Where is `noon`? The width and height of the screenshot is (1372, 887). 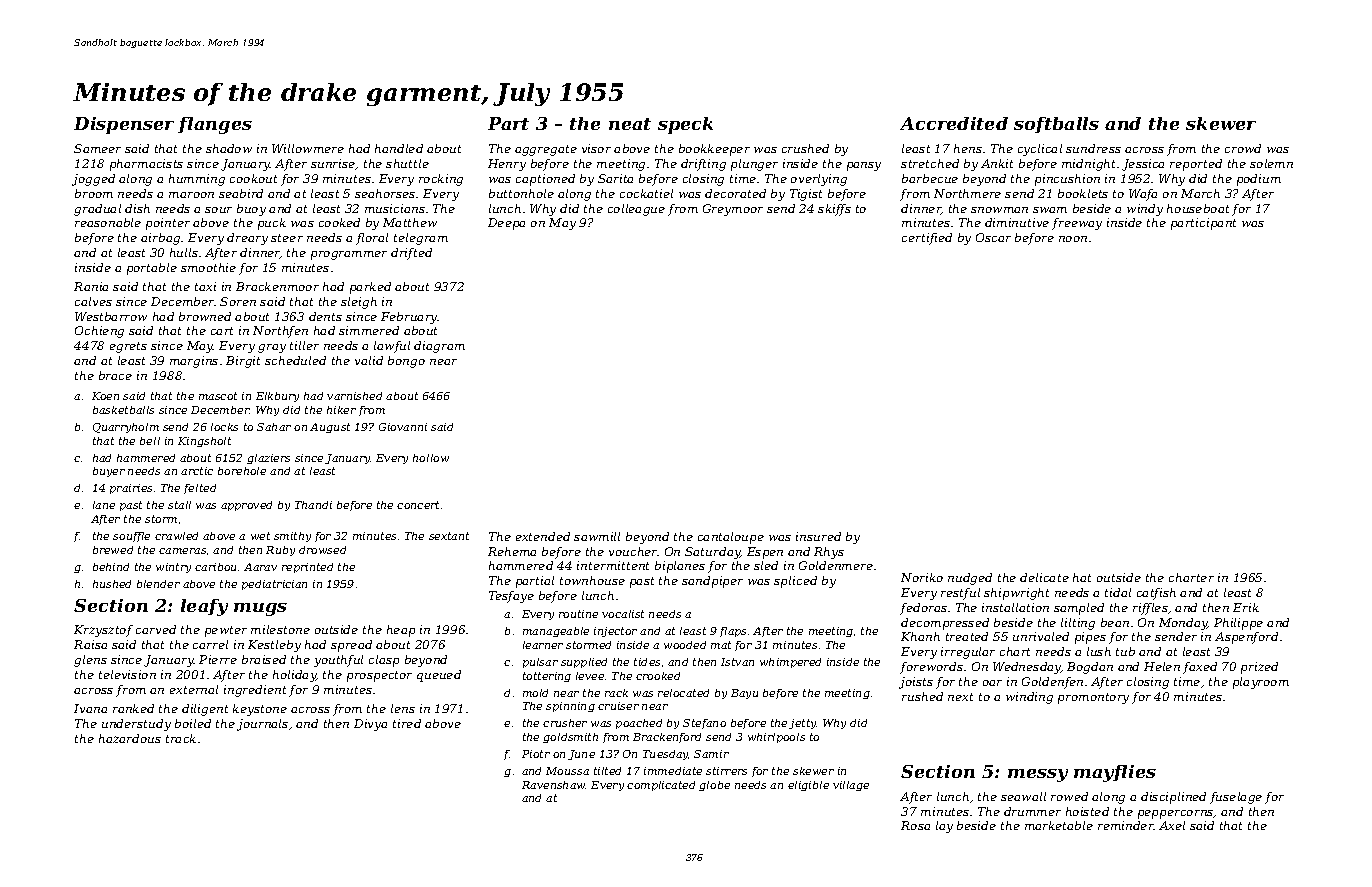
noon is located at coordinates (1073, 239).
